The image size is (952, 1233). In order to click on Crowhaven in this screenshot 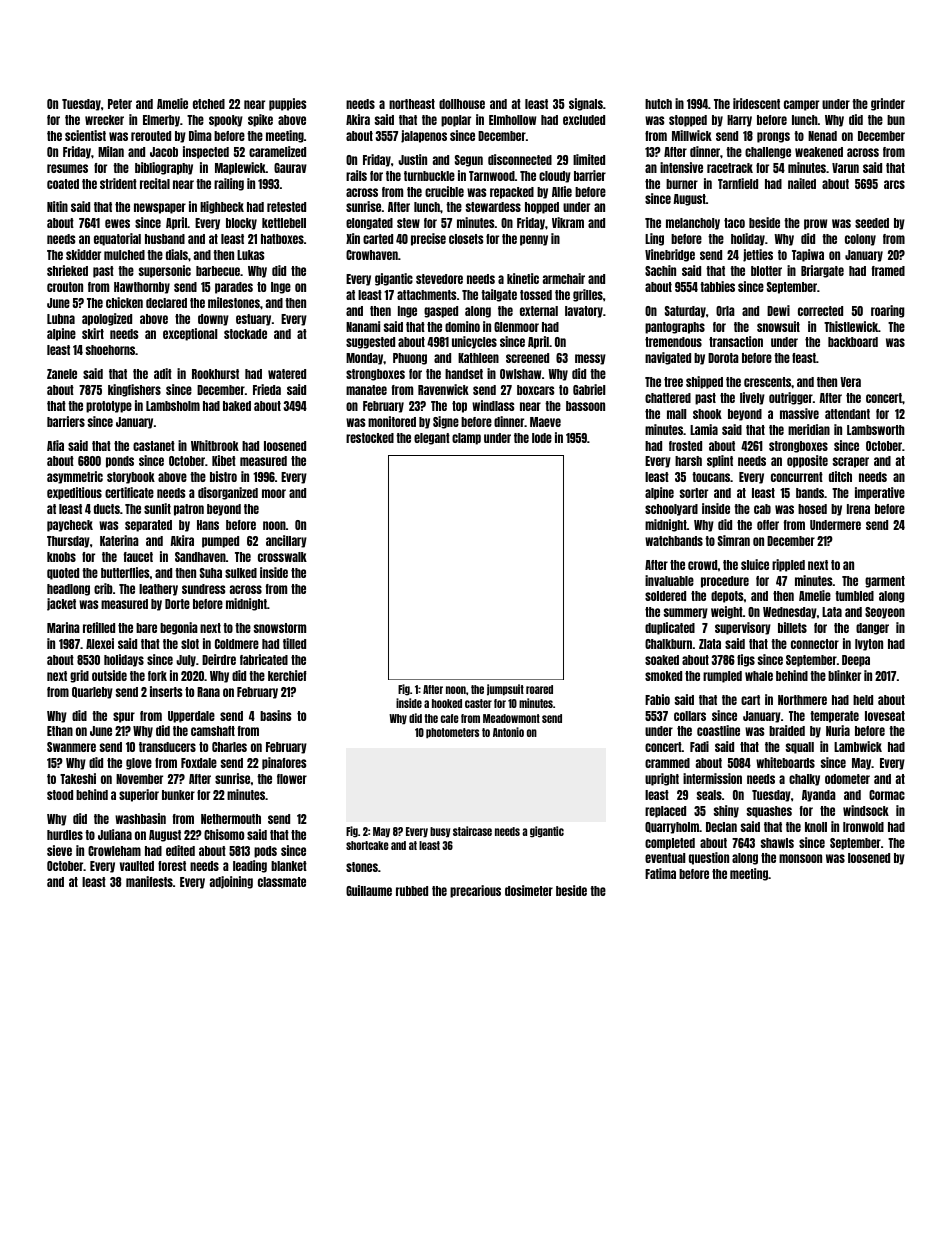, I will do `click(372, 255)`.
